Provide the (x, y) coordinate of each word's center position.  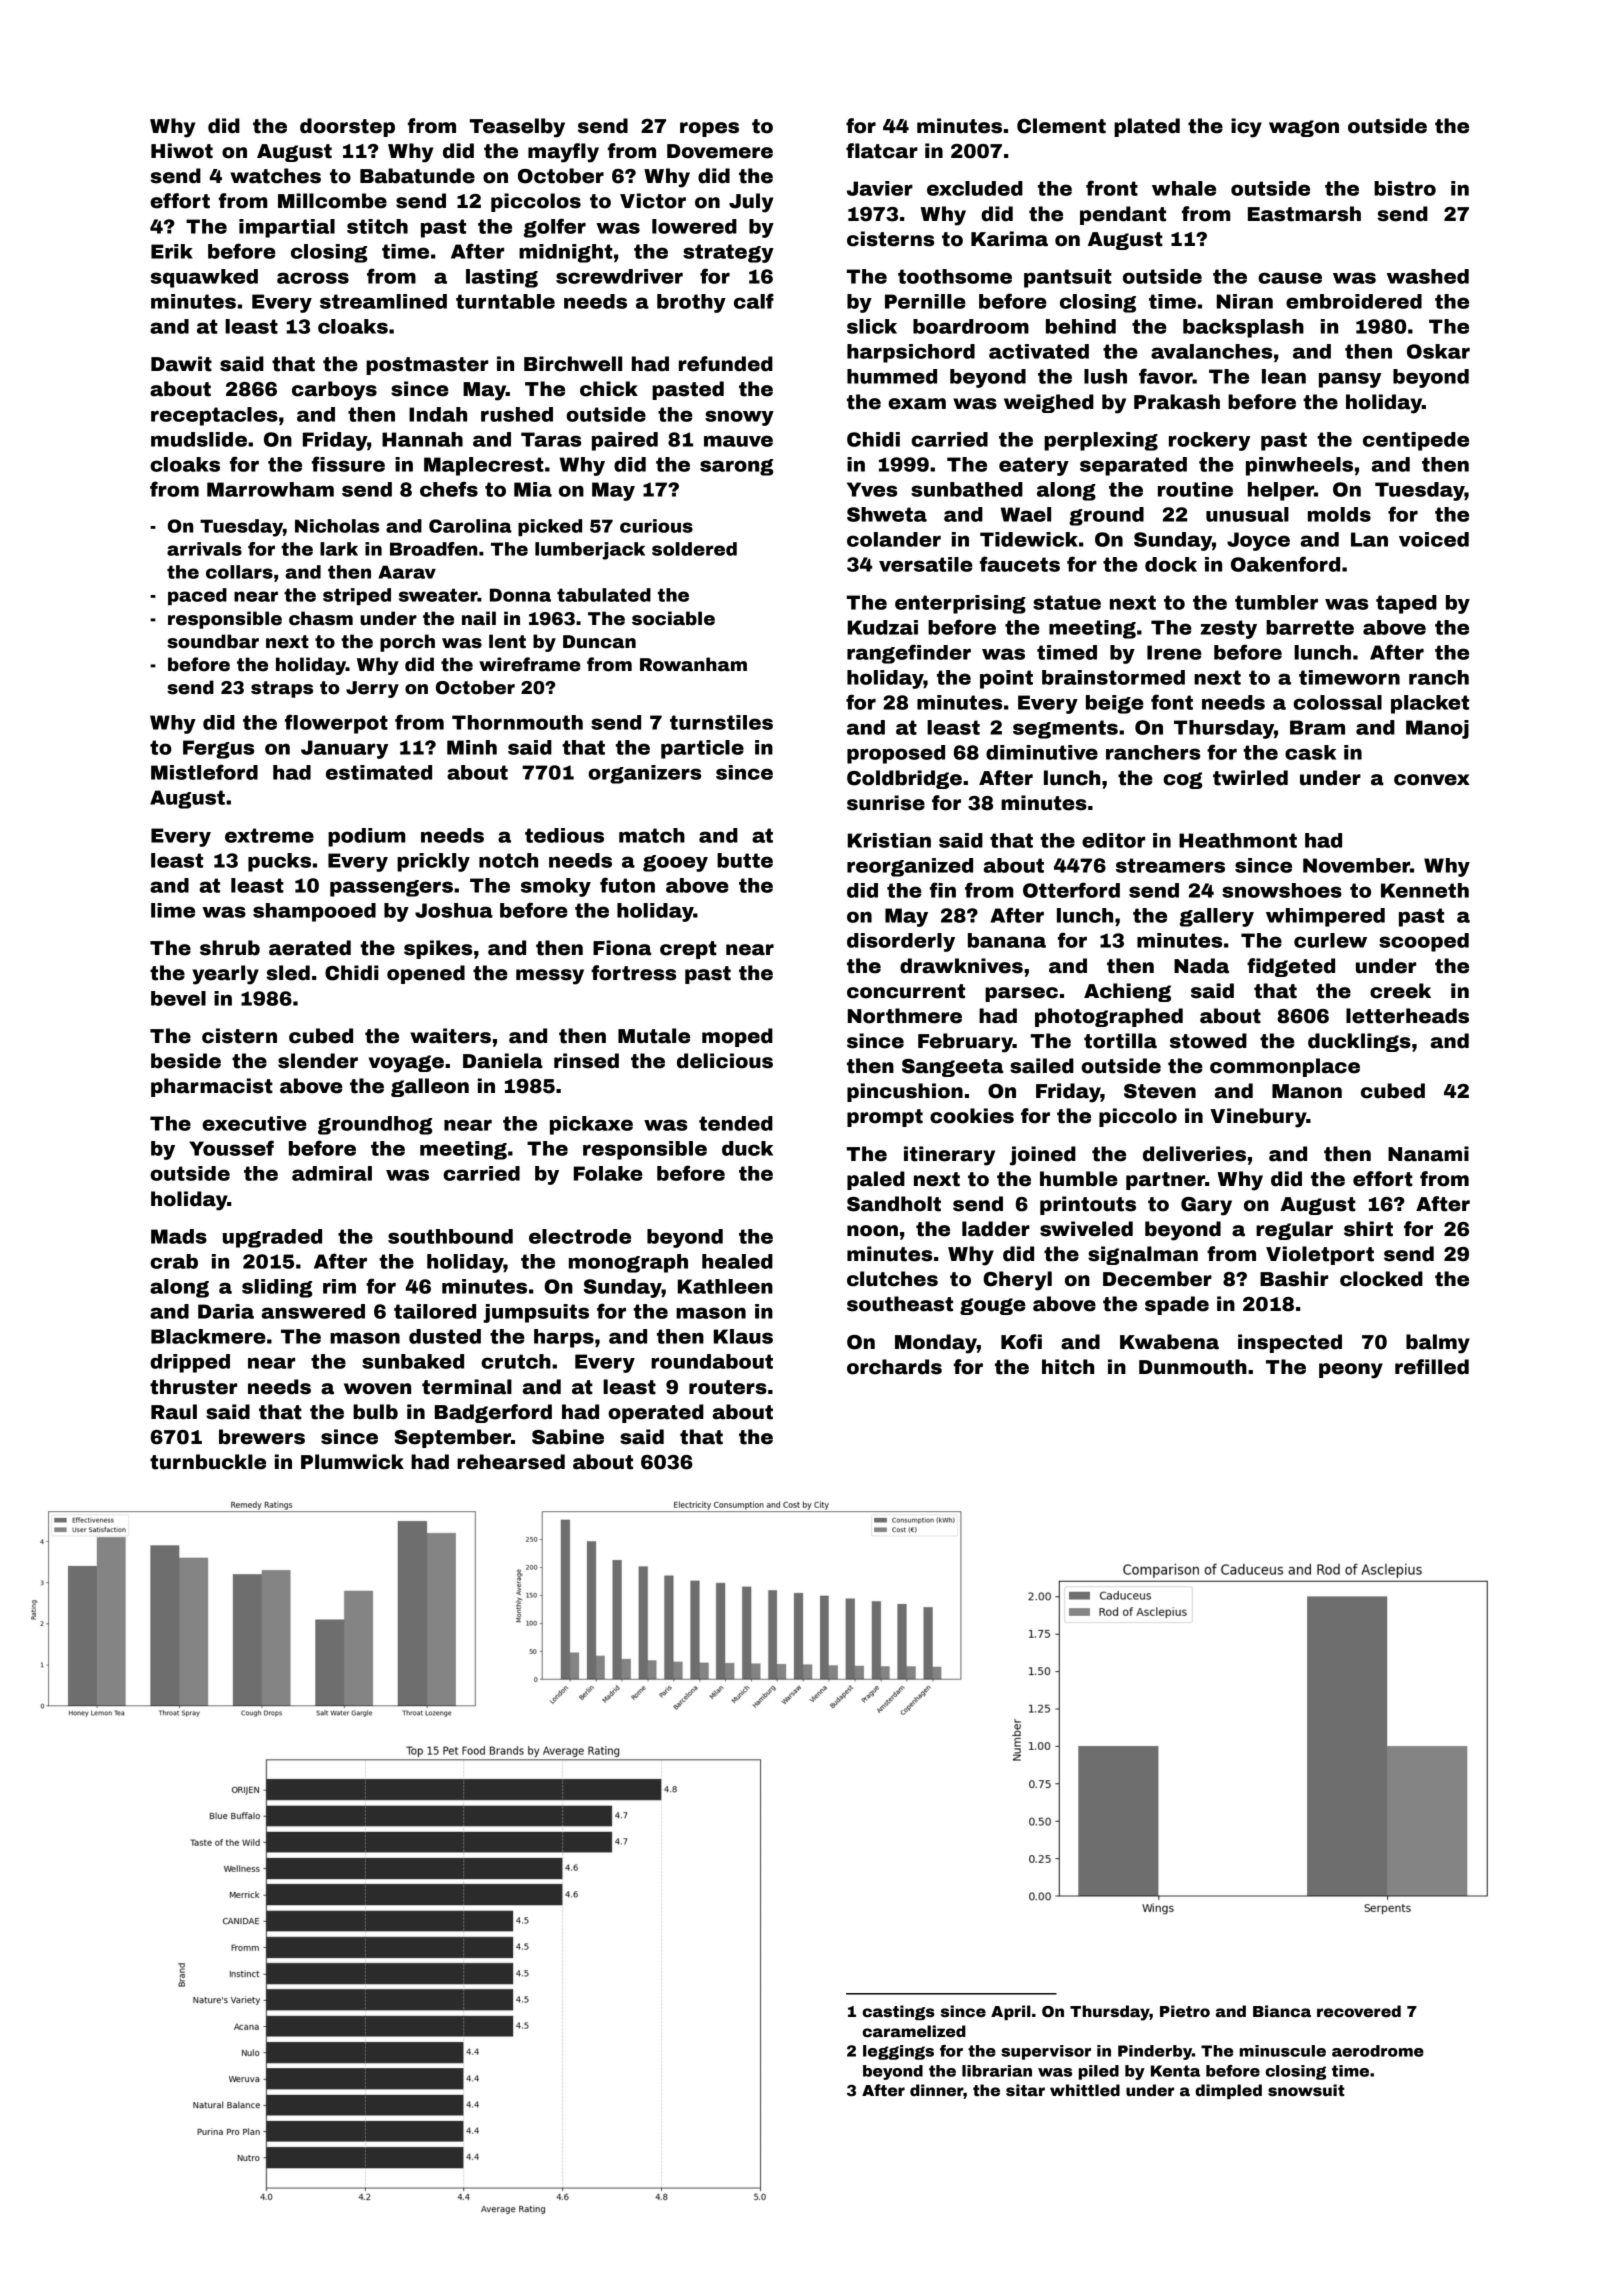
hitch (1068, 1367)
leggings (898, 2052)
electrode (580, 1236)
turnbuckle (208, 1462)
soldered (694, 549)
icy (1246, 128)
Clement (1061, 126)
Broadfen (433, 549)
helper (1281, 491)
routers (728, 1387)
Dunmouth (1193, 1367)
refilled (1432, 1367)
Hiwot (182, 151)
